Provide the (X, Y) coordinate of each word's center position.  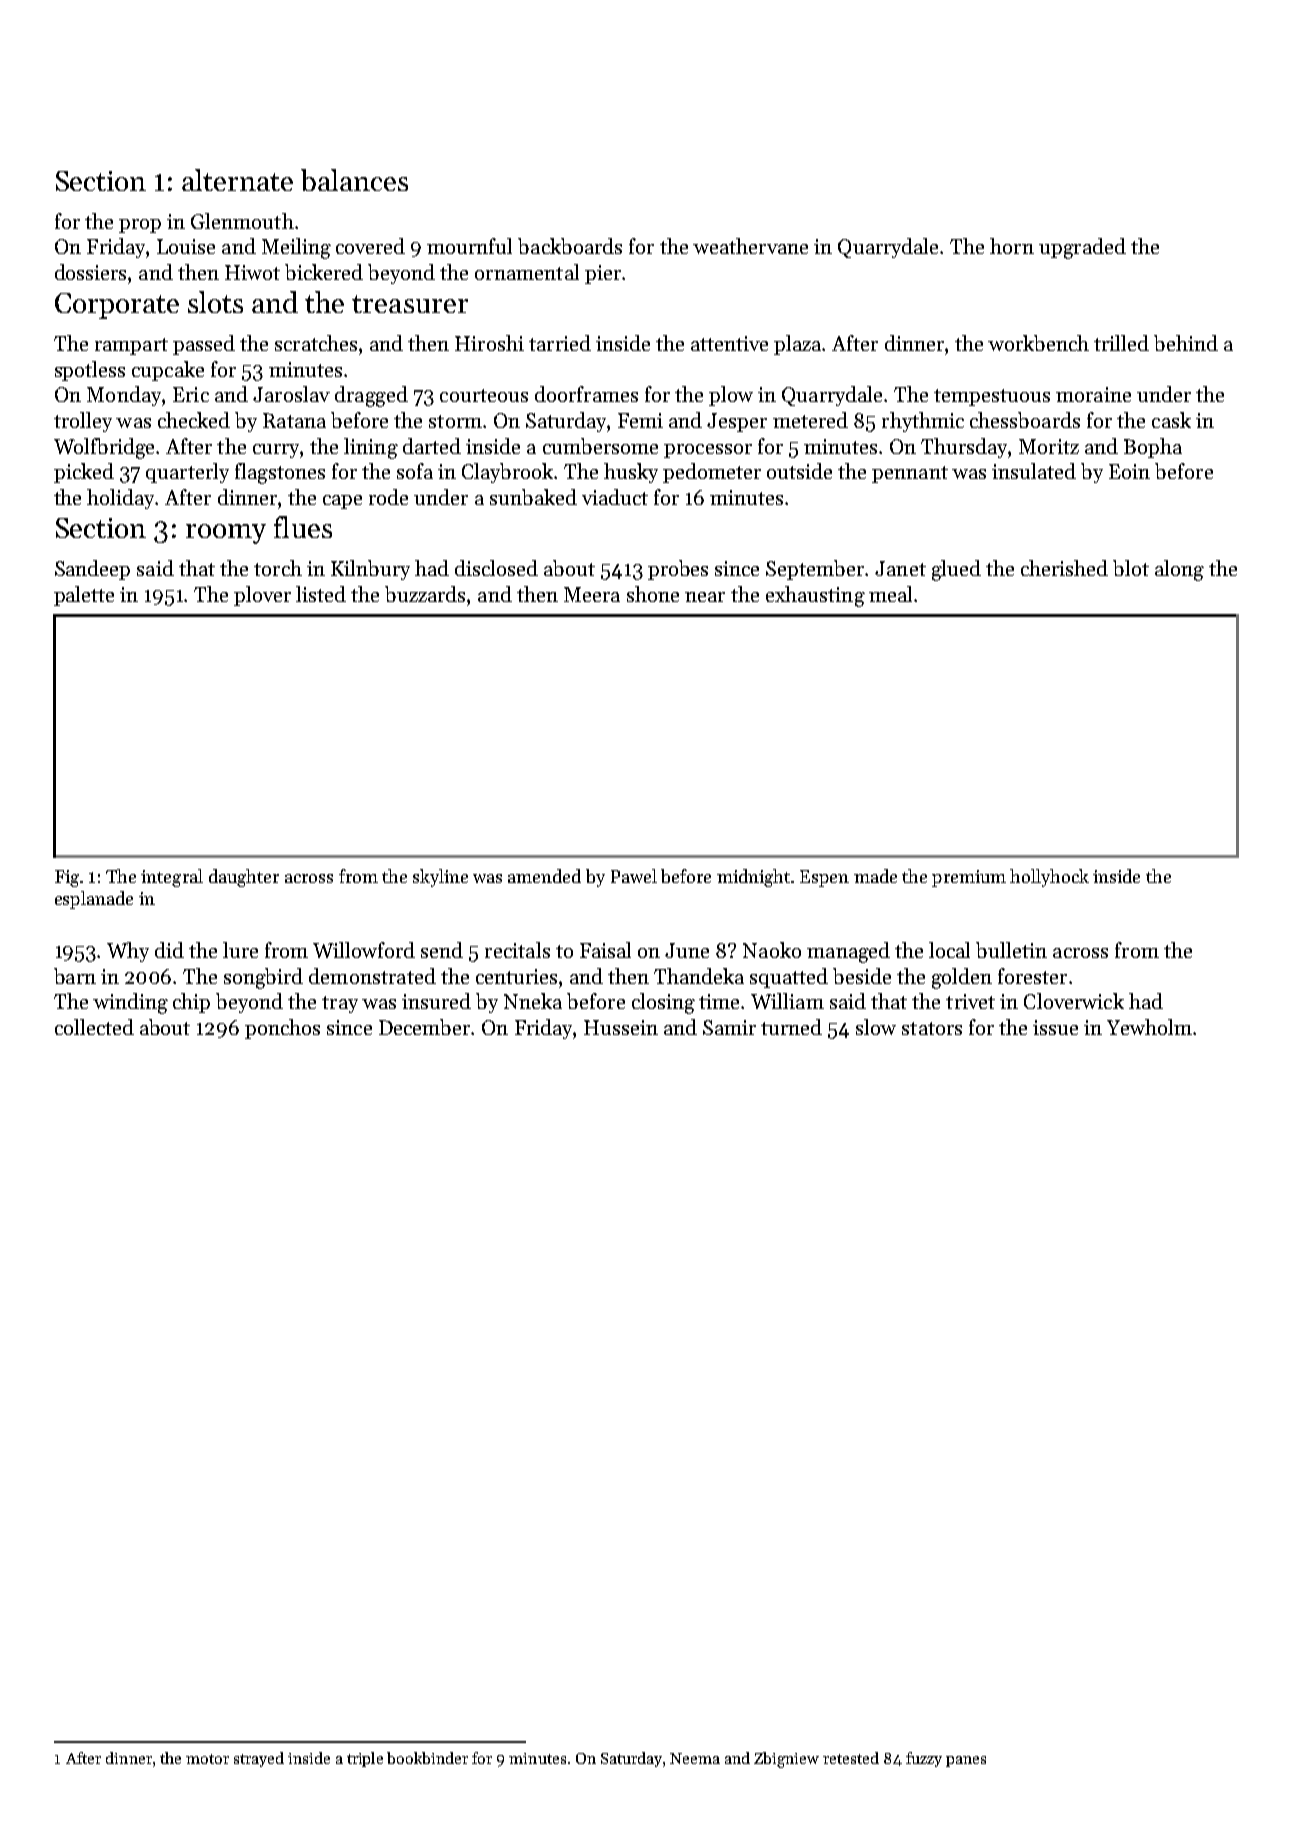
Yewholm (1149, 1027)
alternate (237, 180)
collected (94, 1027)
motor (207, 1759)
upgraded (1082, 248)
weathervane (750, 246)
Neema (695, 1758)
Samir (729, 1027)
